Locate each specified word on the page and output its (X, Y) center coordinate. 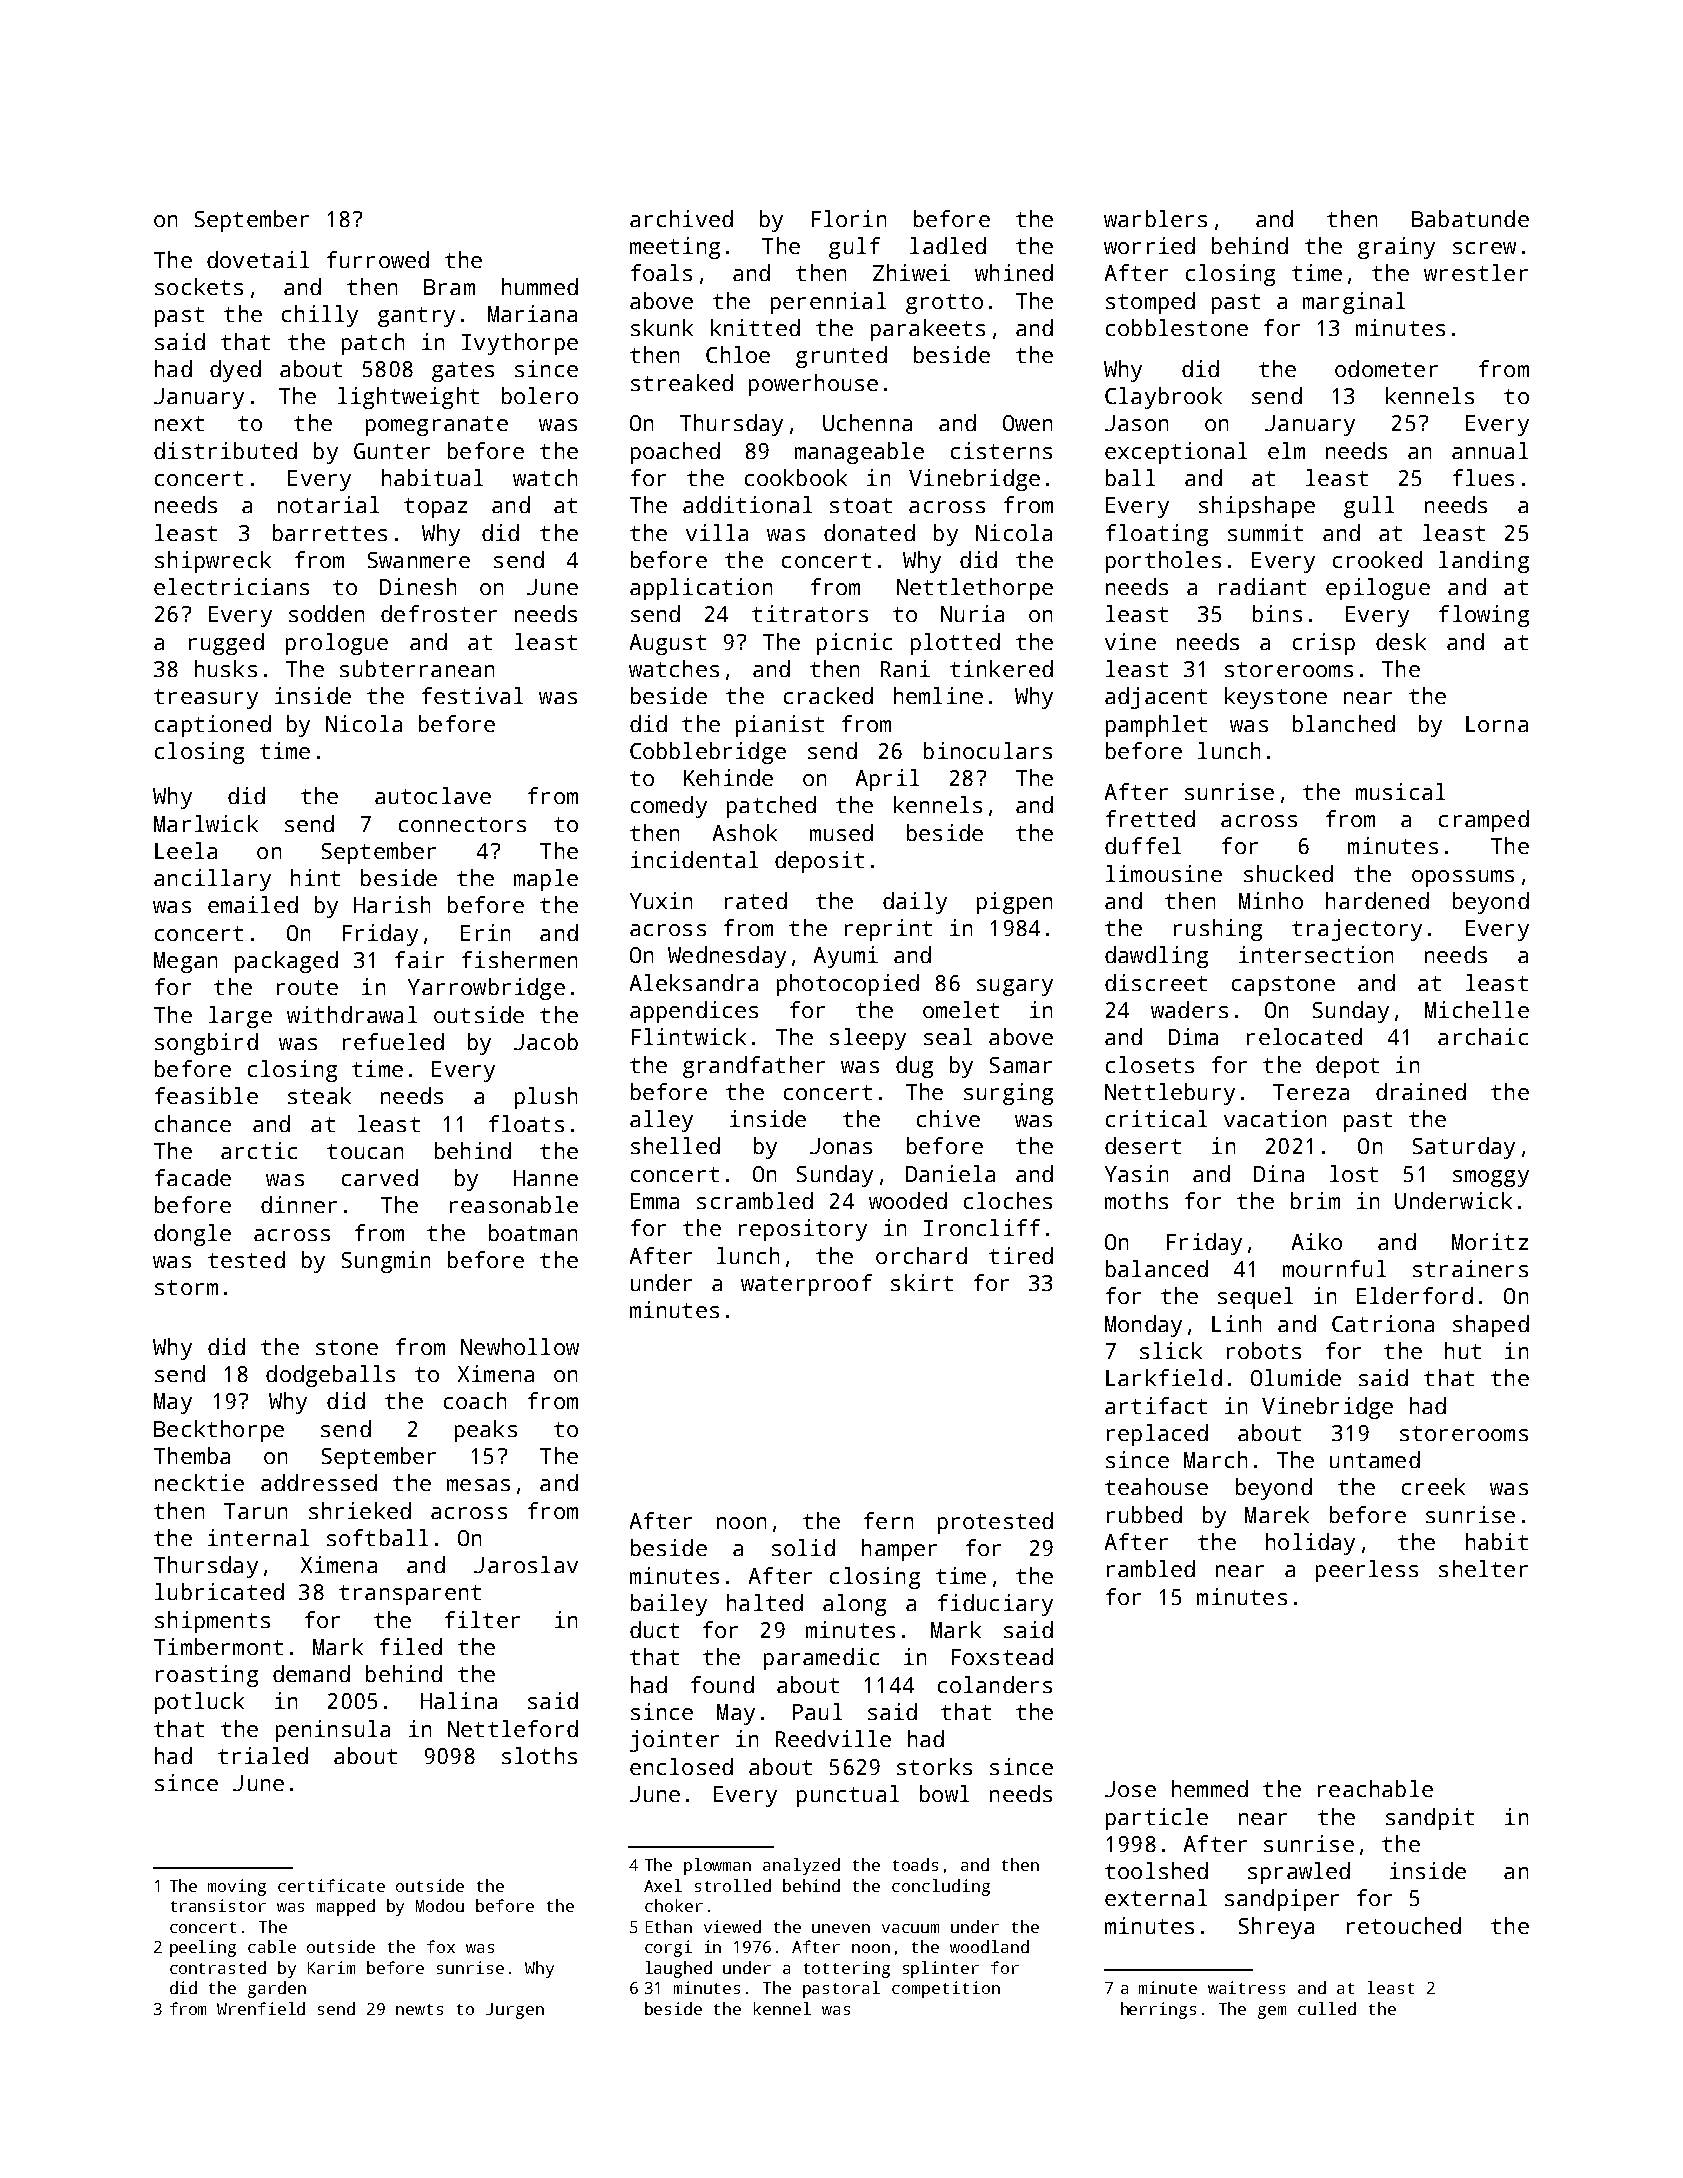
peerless (1367, 1571)
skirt (922, 1282)
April (887, 780)
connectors (462, 824)
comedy (669, 807)
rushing (1218, 930)
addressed (319, 1482)
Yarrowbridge (486, 989)
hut (1463, 1350)
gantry (416, 317)
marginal (1354, 303)
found (722, 1684)
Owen (1027, 423)
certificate (331, 1885)
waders (1189, 1009)
